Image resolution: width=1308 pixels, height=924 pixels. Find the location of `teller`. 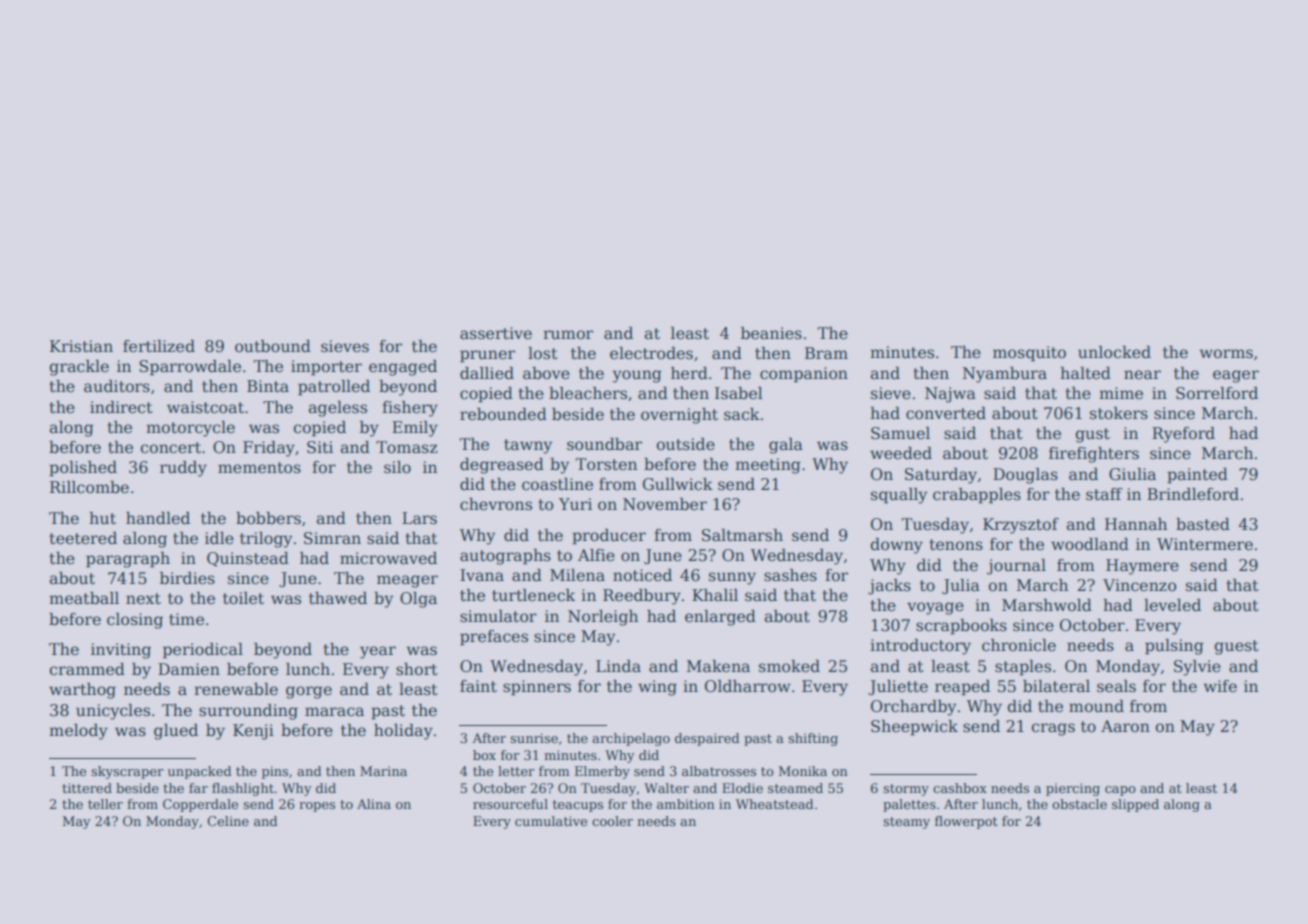

teller is located at coordinates (105, 804).
